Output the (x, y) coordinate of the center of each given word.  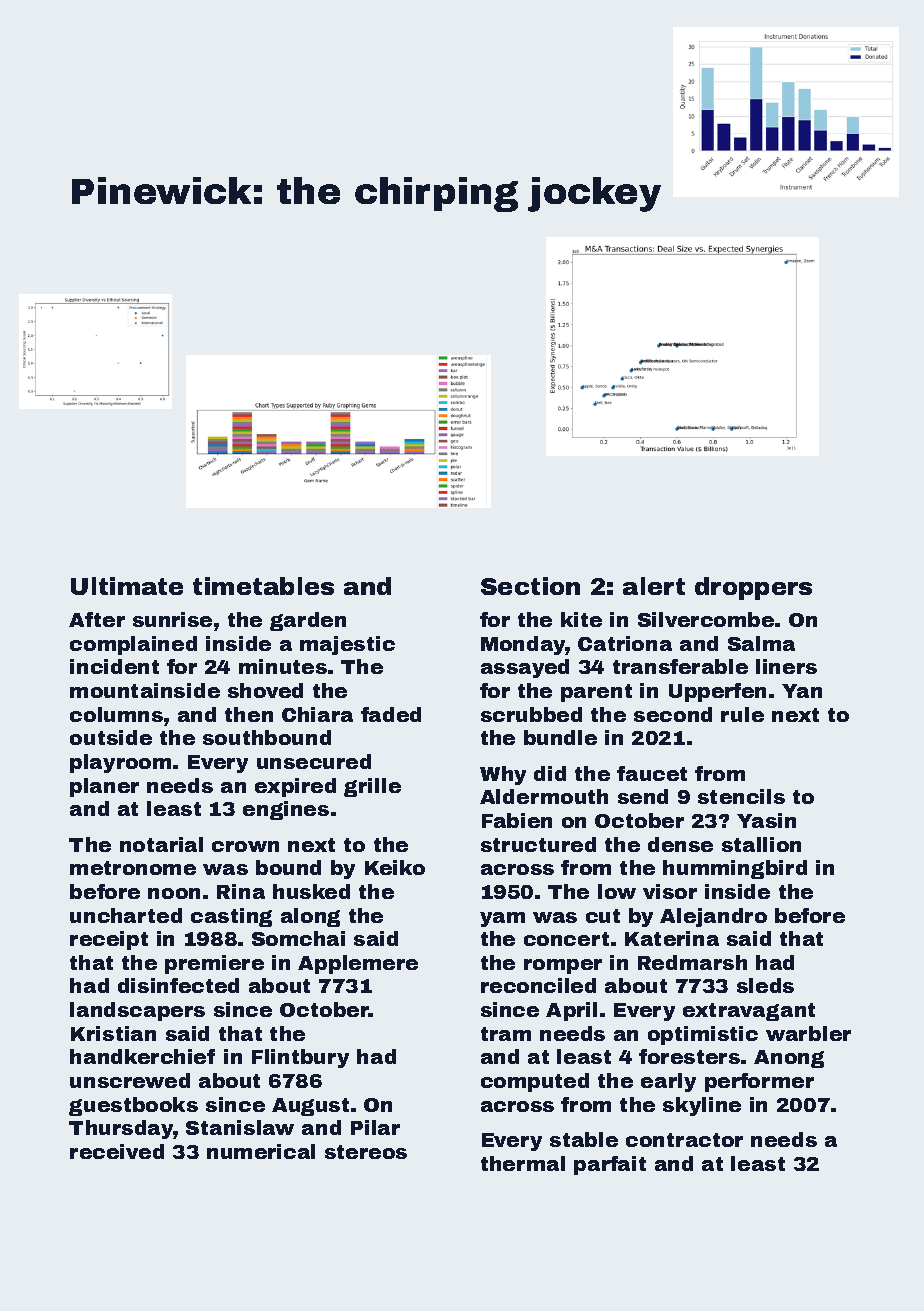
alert (654, 586)
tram (506, 1034)
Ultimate (127, 586)
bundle (560, 737)
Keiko (395, 867)
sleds (765, 985)
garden (308, 621)
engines (286, 810)
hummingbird (735, 869)
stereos (366, 1152)
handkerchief (142, 1056)
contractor (684, 1140)
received (117, 1151)
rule (742, 714)
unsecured (314, 761)
